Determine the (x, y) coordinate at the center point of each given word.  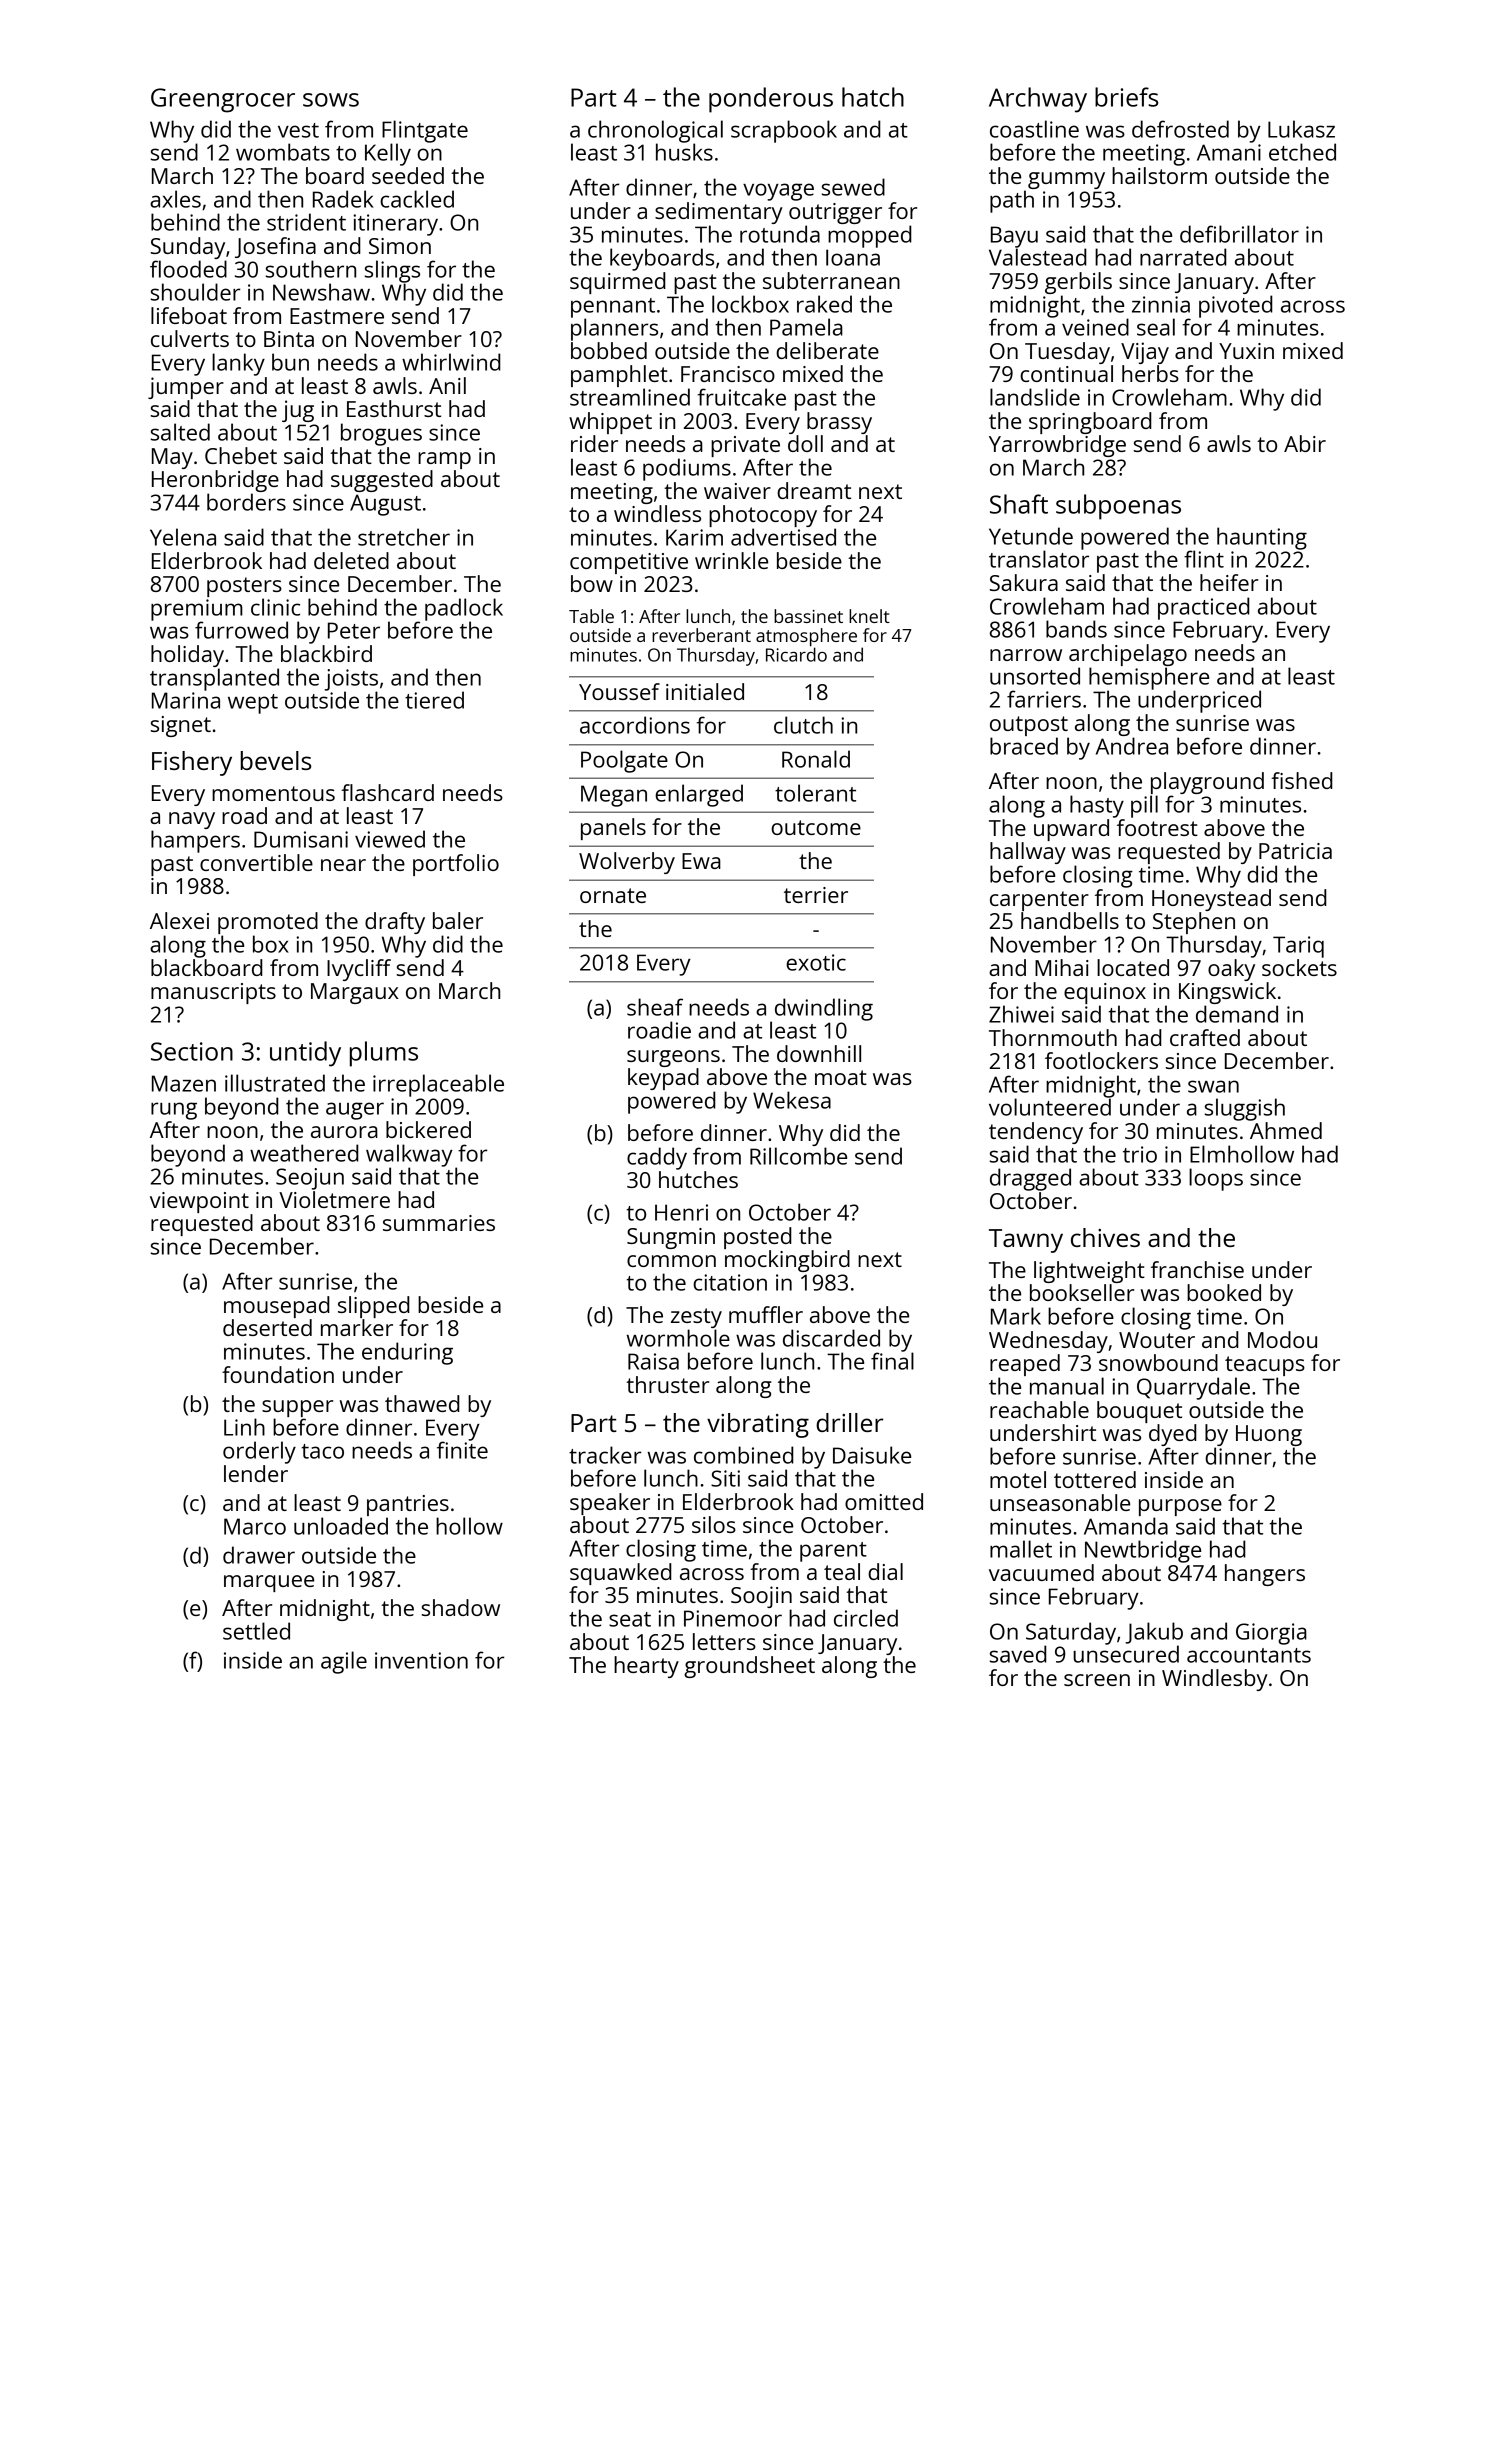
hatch (873, 97)
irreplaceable (438, 1085)
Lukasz (1301, 129)
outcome (816, 827)
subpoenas (1118, 507)
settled (256, 1631)
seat (630, 1619)
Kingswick (1227, 993)
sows (331, 100)
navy (192, 820)
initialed (705, 691)
